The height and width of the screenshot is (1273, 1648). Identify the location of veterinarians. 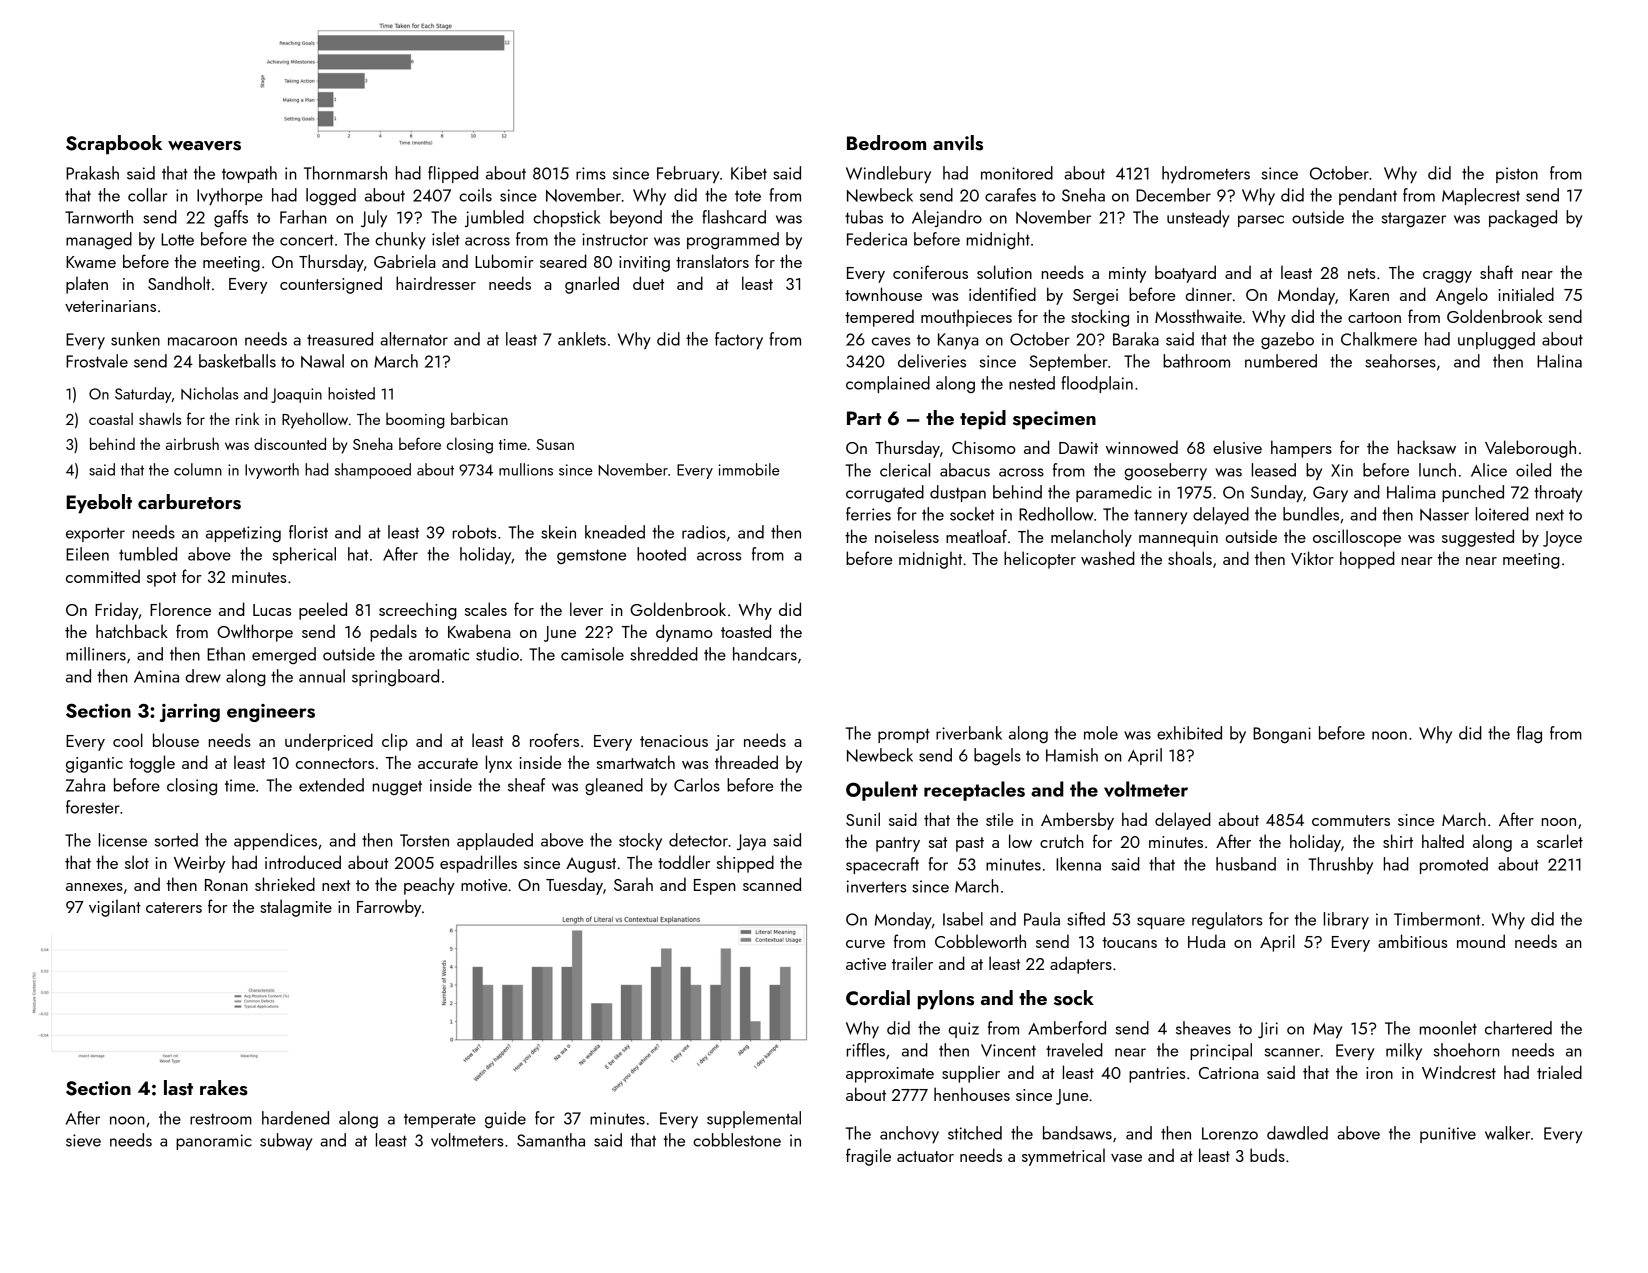
(110, 306).
